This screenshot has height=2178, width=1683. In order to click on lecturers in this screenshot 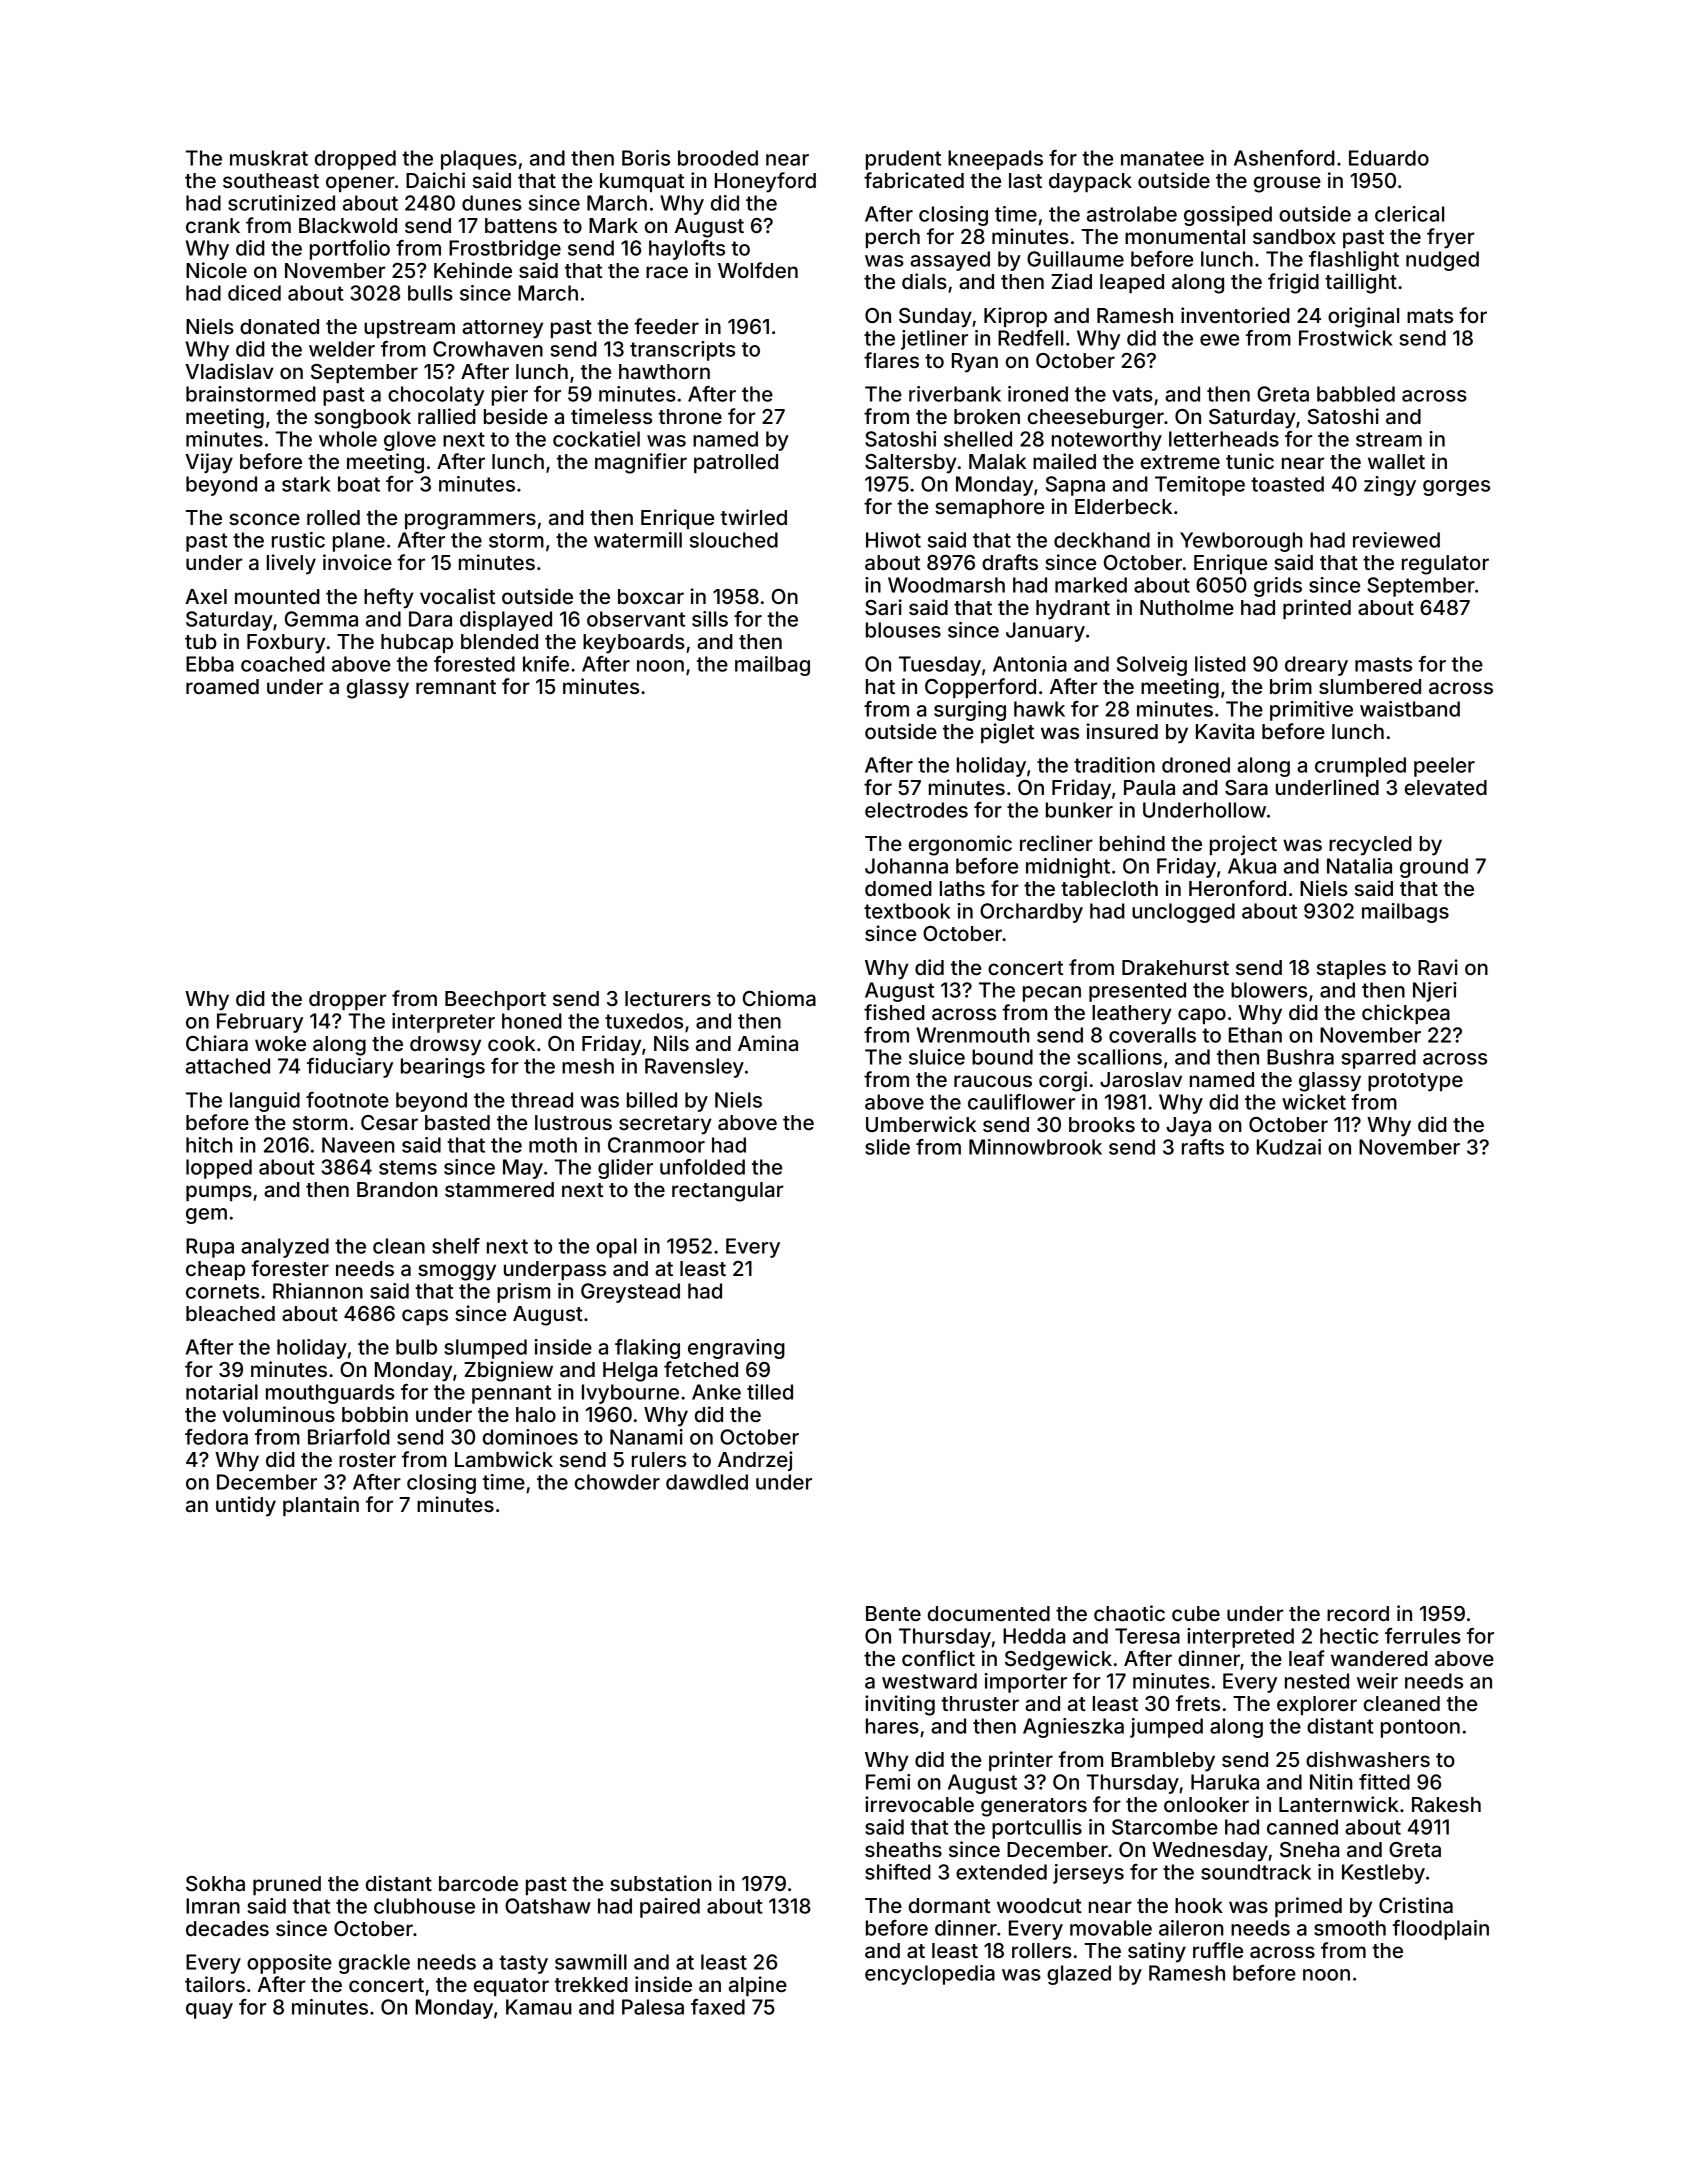, I will do `click(668, 998)`.
